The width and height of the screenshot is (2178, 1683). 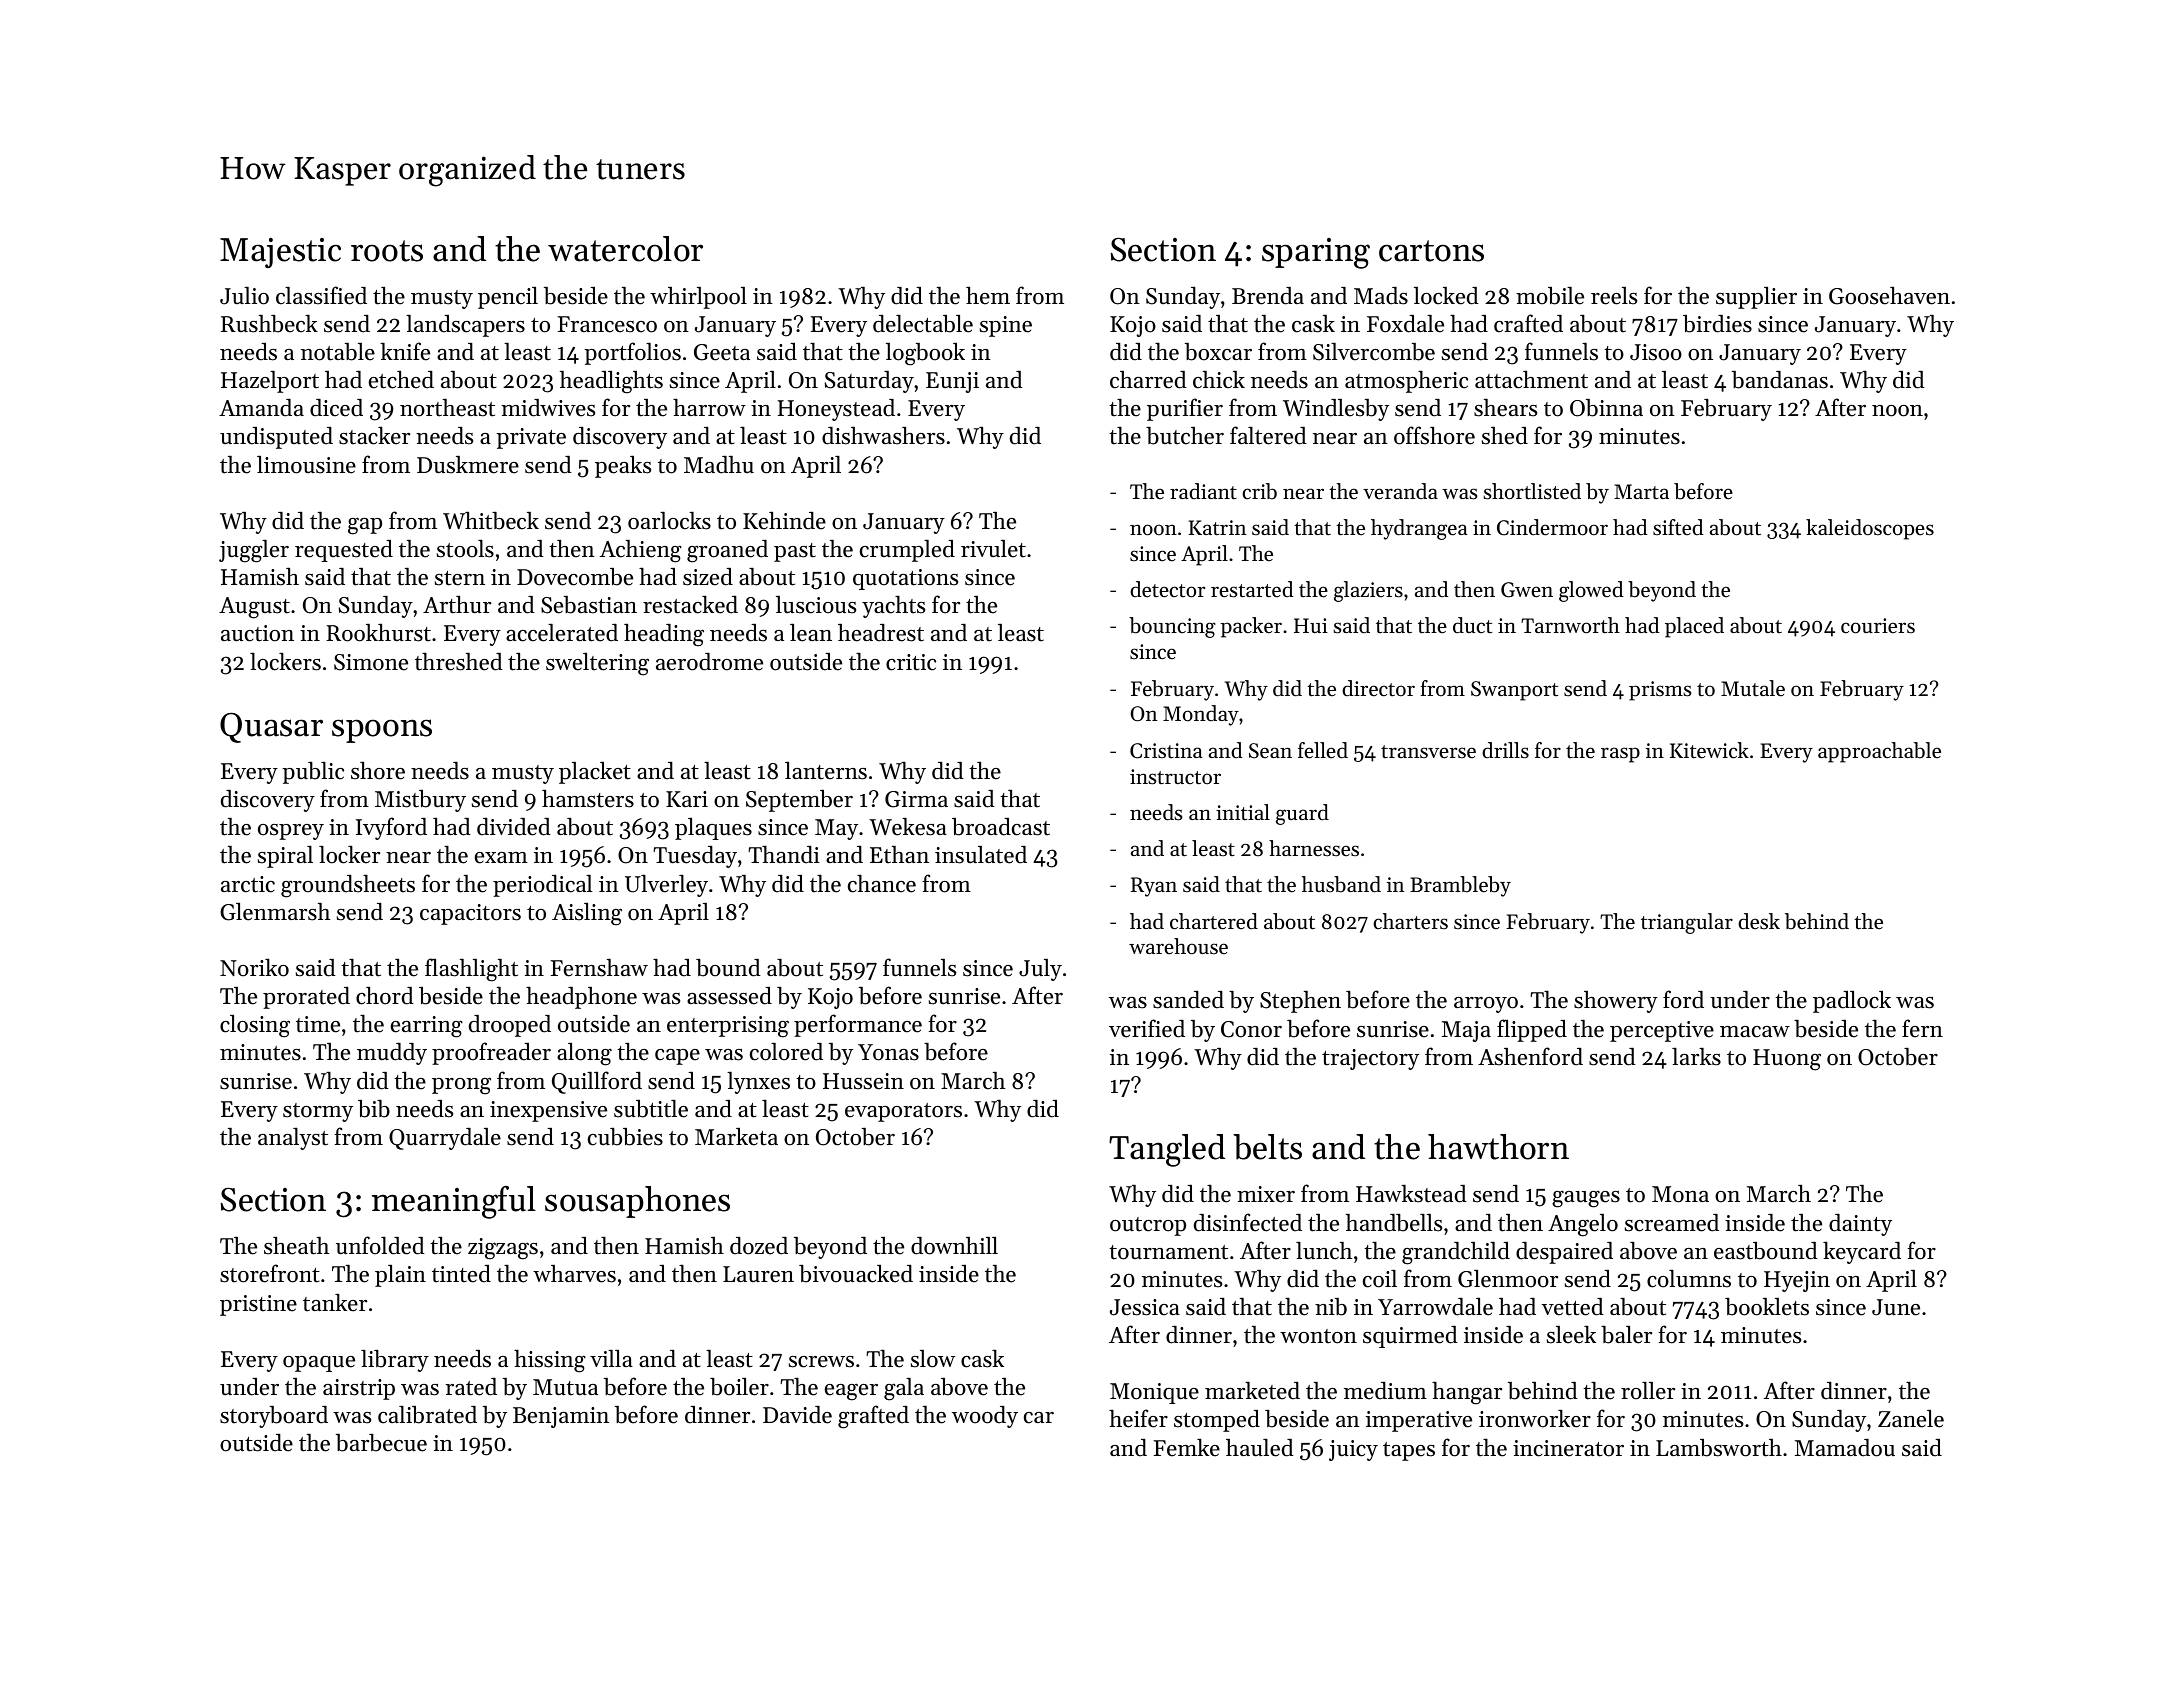 I want to click on barbecue, so click(x=381, y=1442).
